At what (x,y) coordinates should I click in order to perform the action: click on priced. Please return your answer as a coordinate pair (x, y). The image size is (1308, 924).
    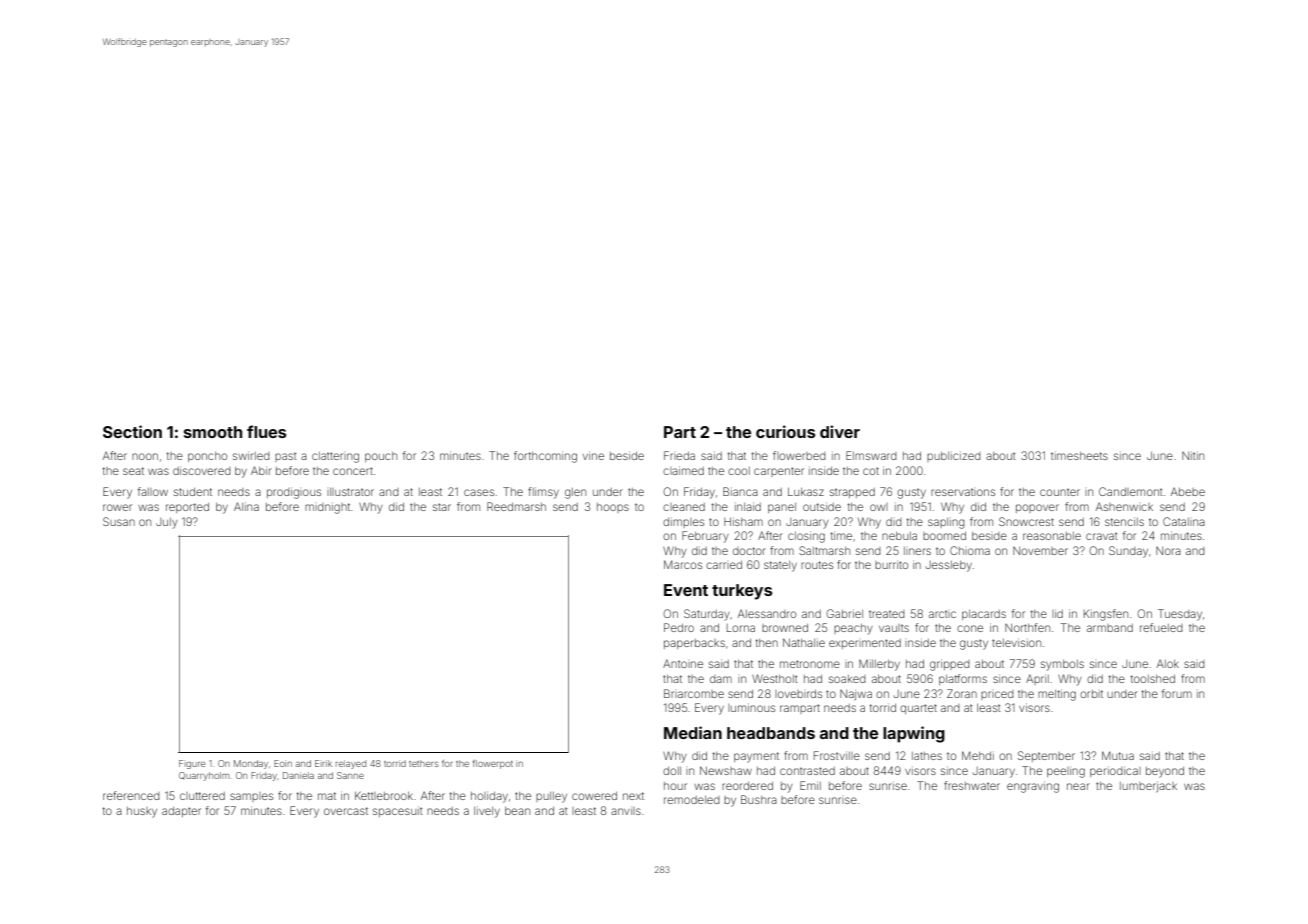
    Looking at the image, I should click on (997, 695).
